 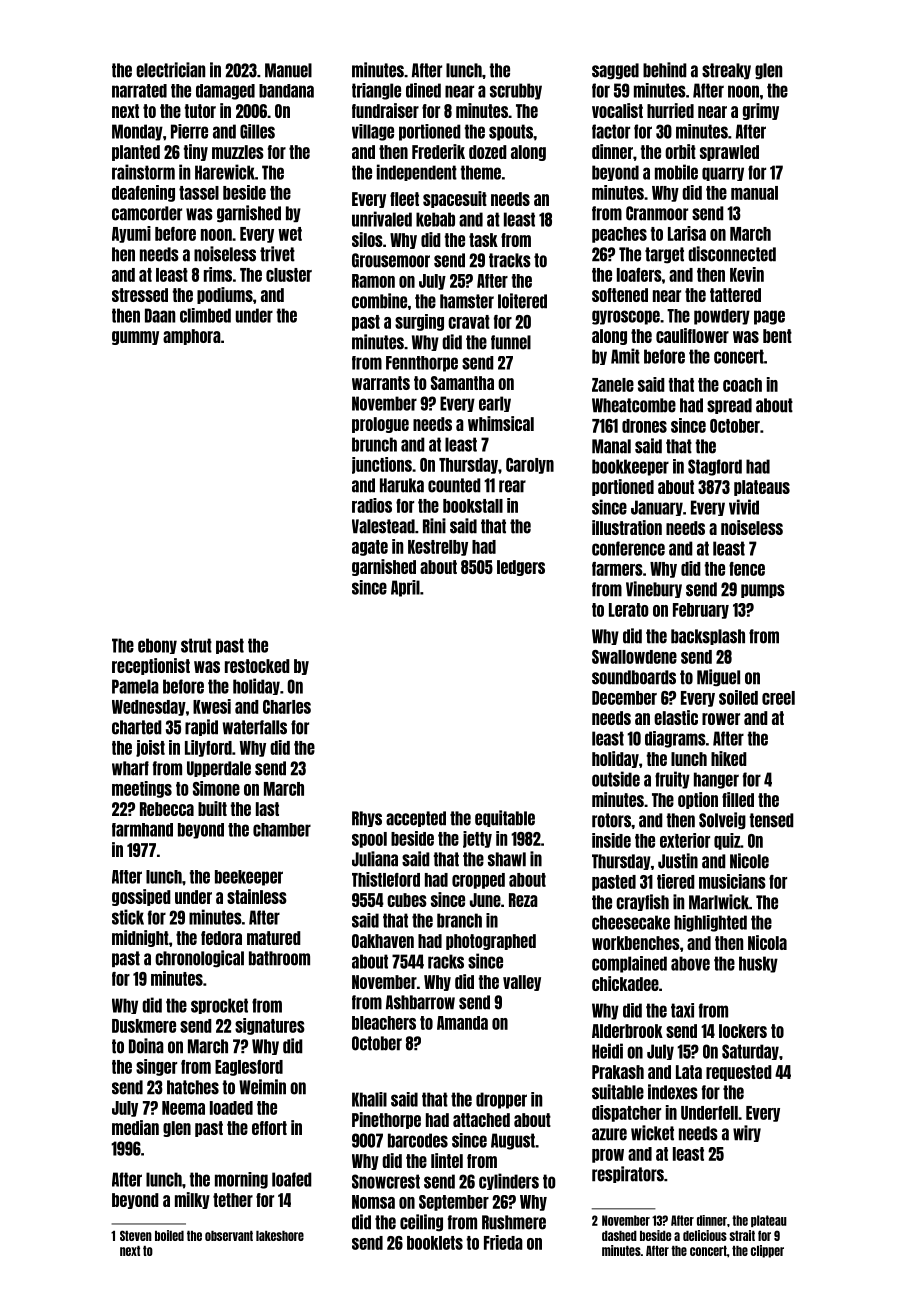 I want to click on Miguel, so click(x=718, y=678).
